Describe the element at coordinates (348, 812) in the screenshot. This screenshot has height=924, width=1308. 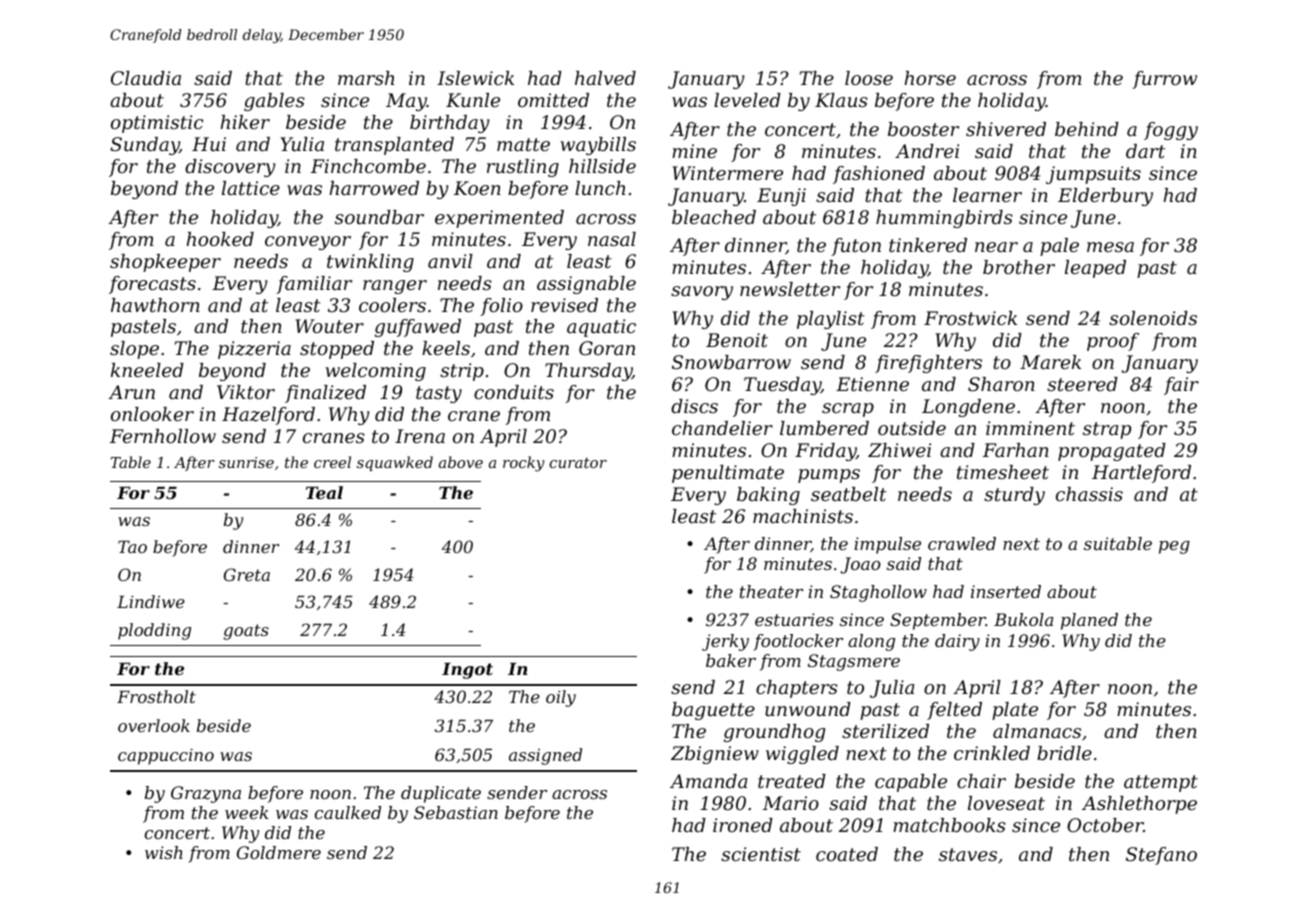
I see `caulked` at that location.
